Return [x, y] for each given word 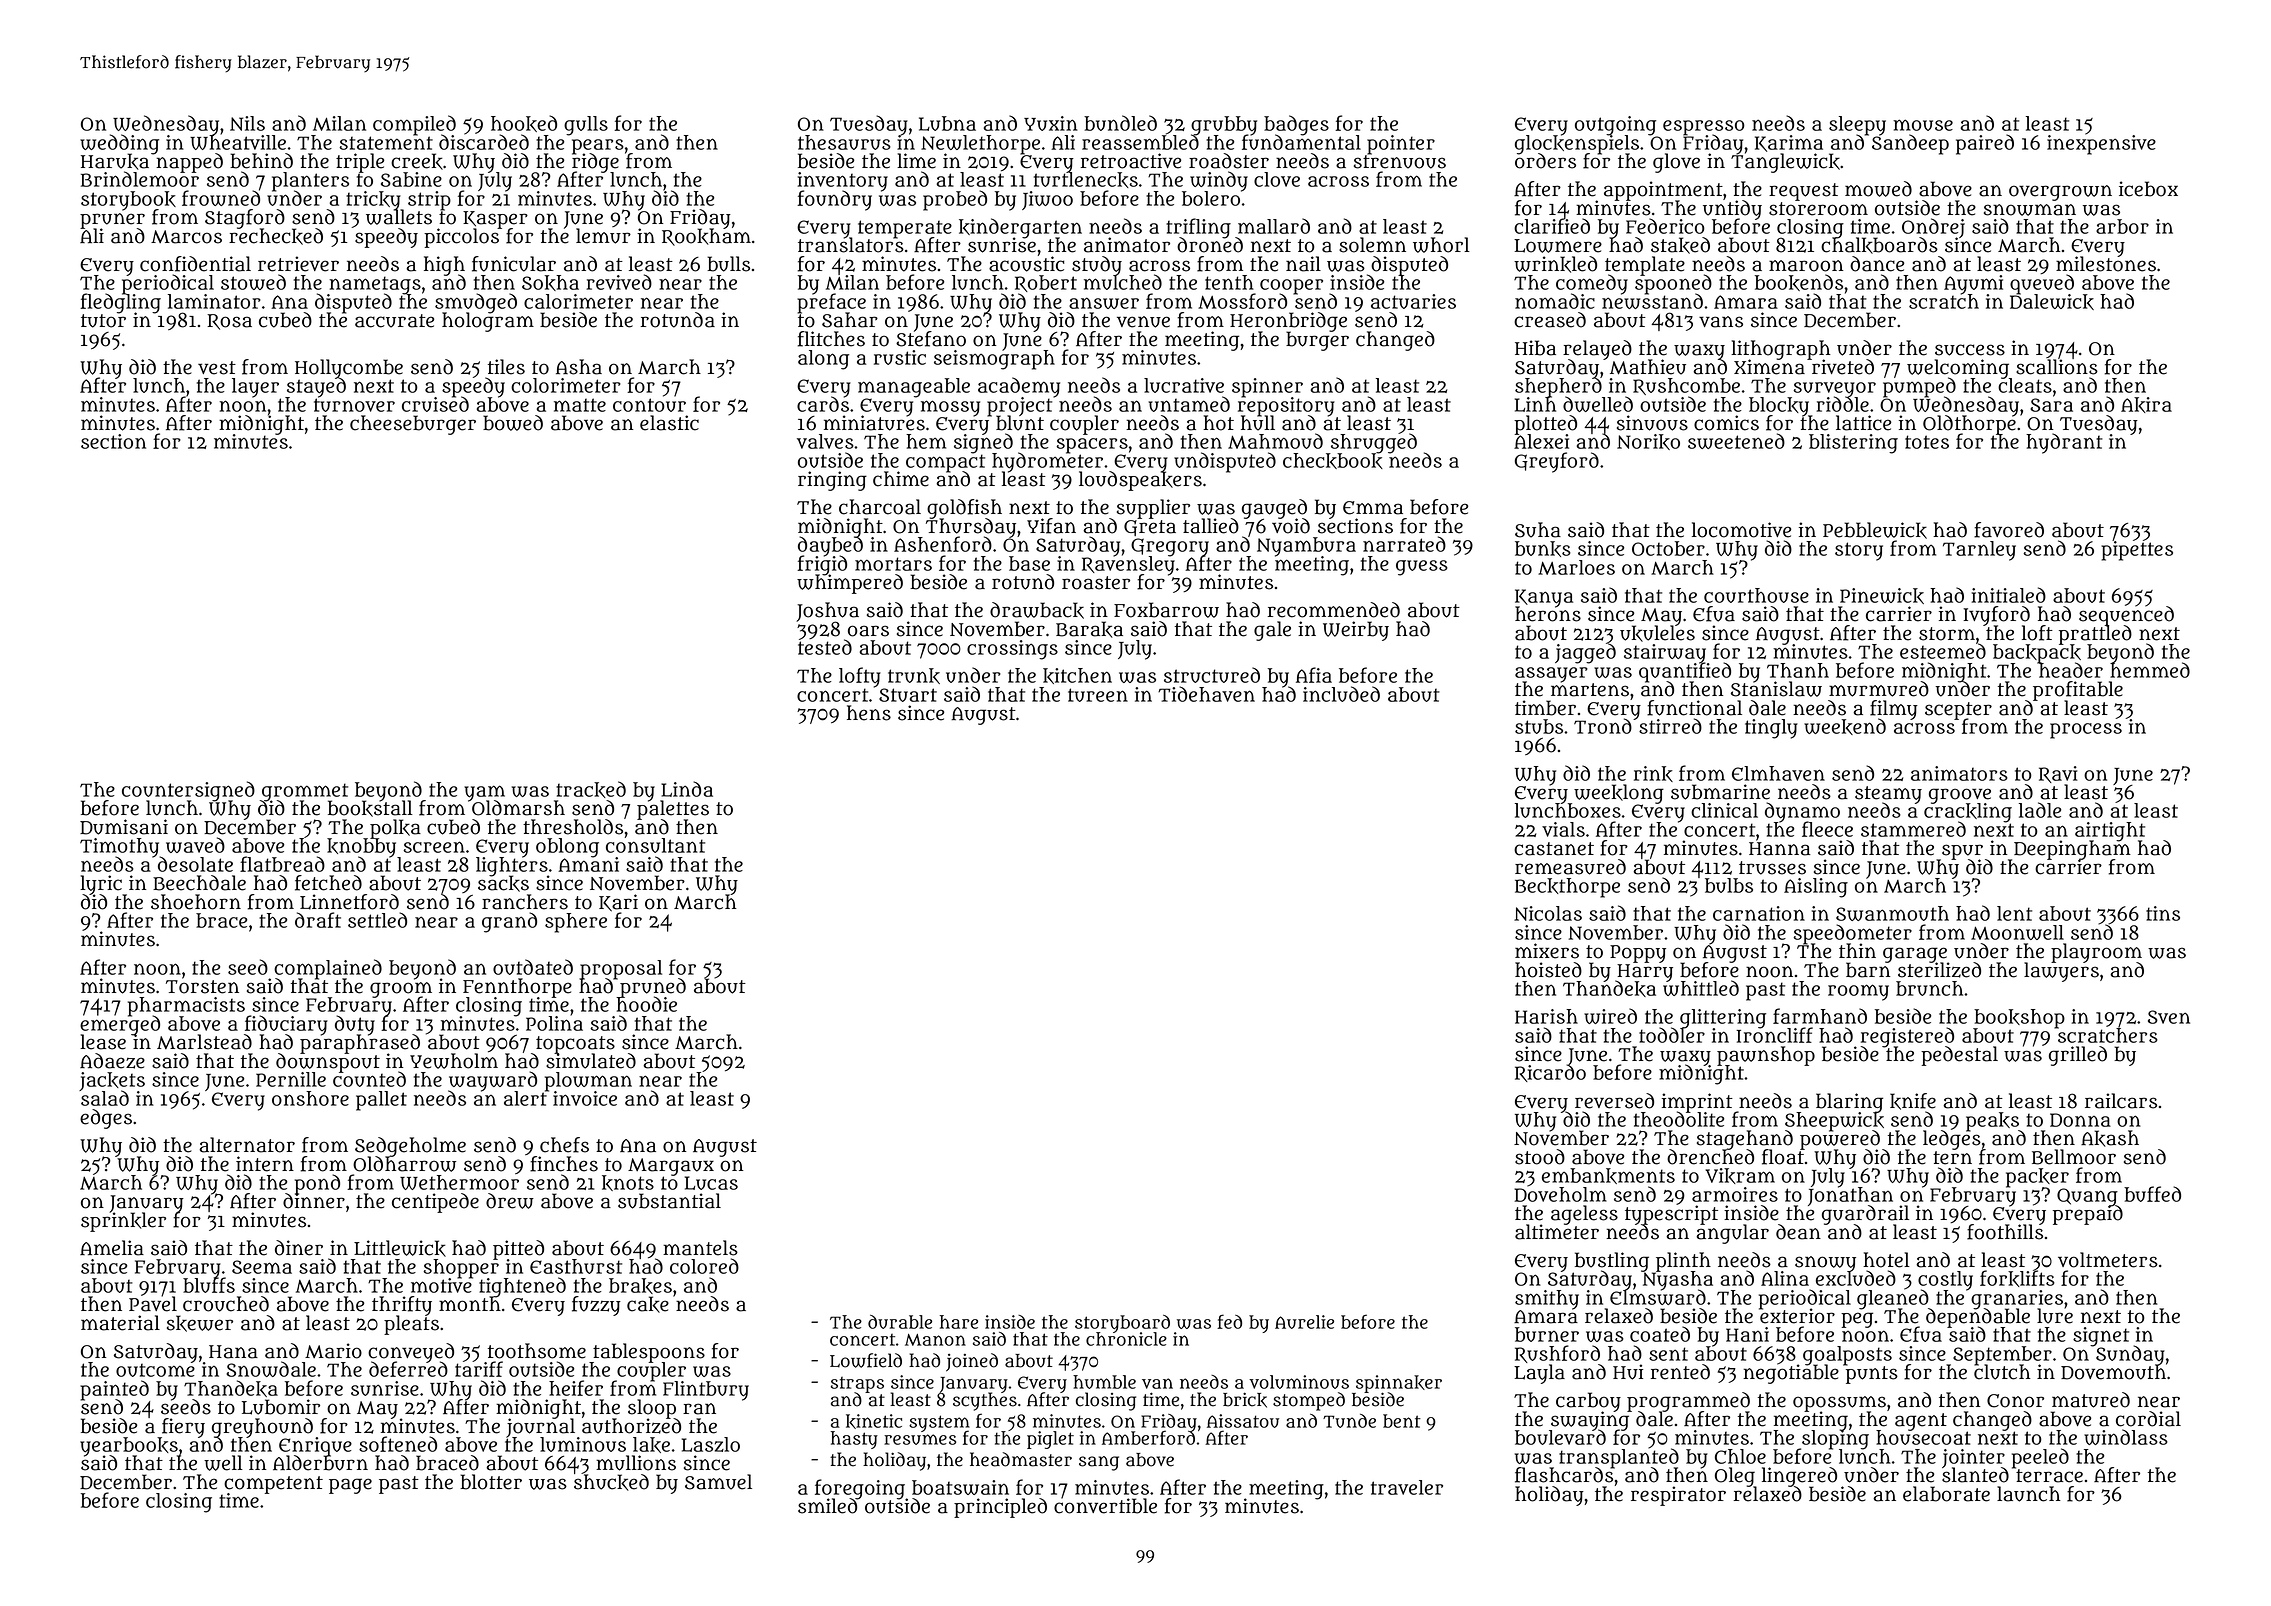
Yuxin [1051, 123]
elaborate [1946, 1494]
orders [1545, 161]
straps [857, 1384]
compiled [414, 125]
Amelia [112, 1248]
